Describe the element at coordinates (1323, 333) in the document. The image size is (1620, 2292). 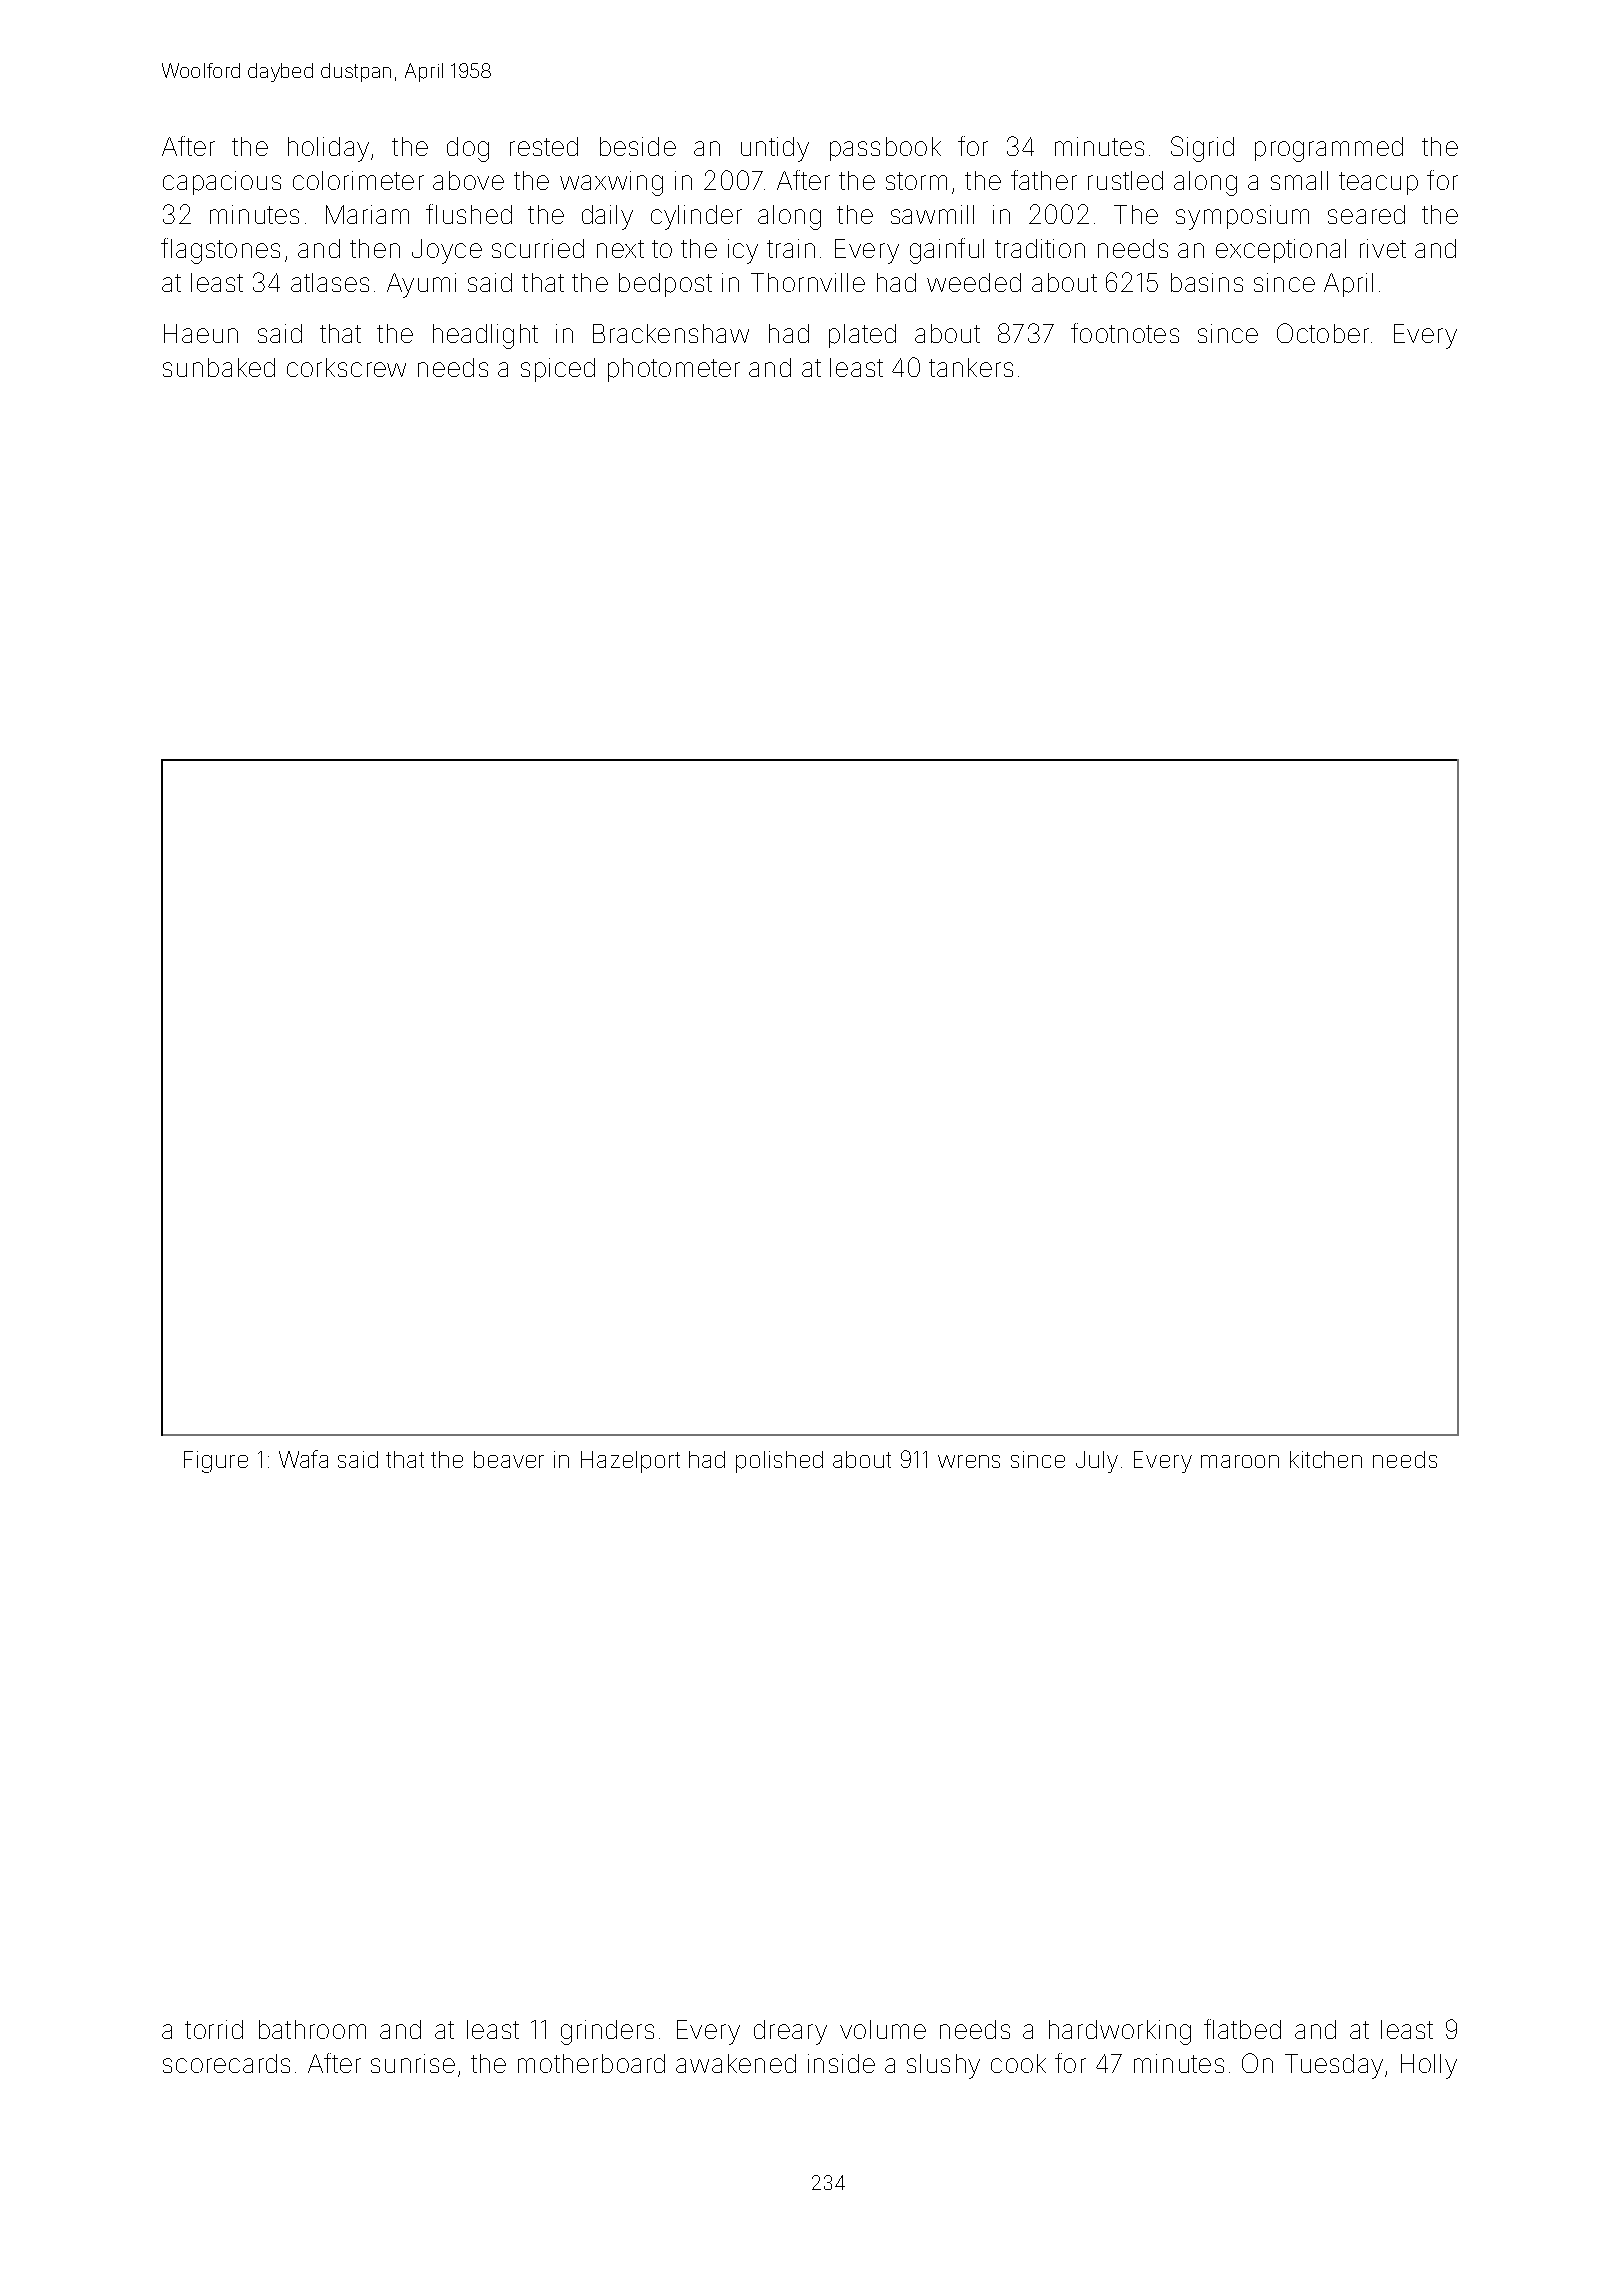
I see `October` at that location.
